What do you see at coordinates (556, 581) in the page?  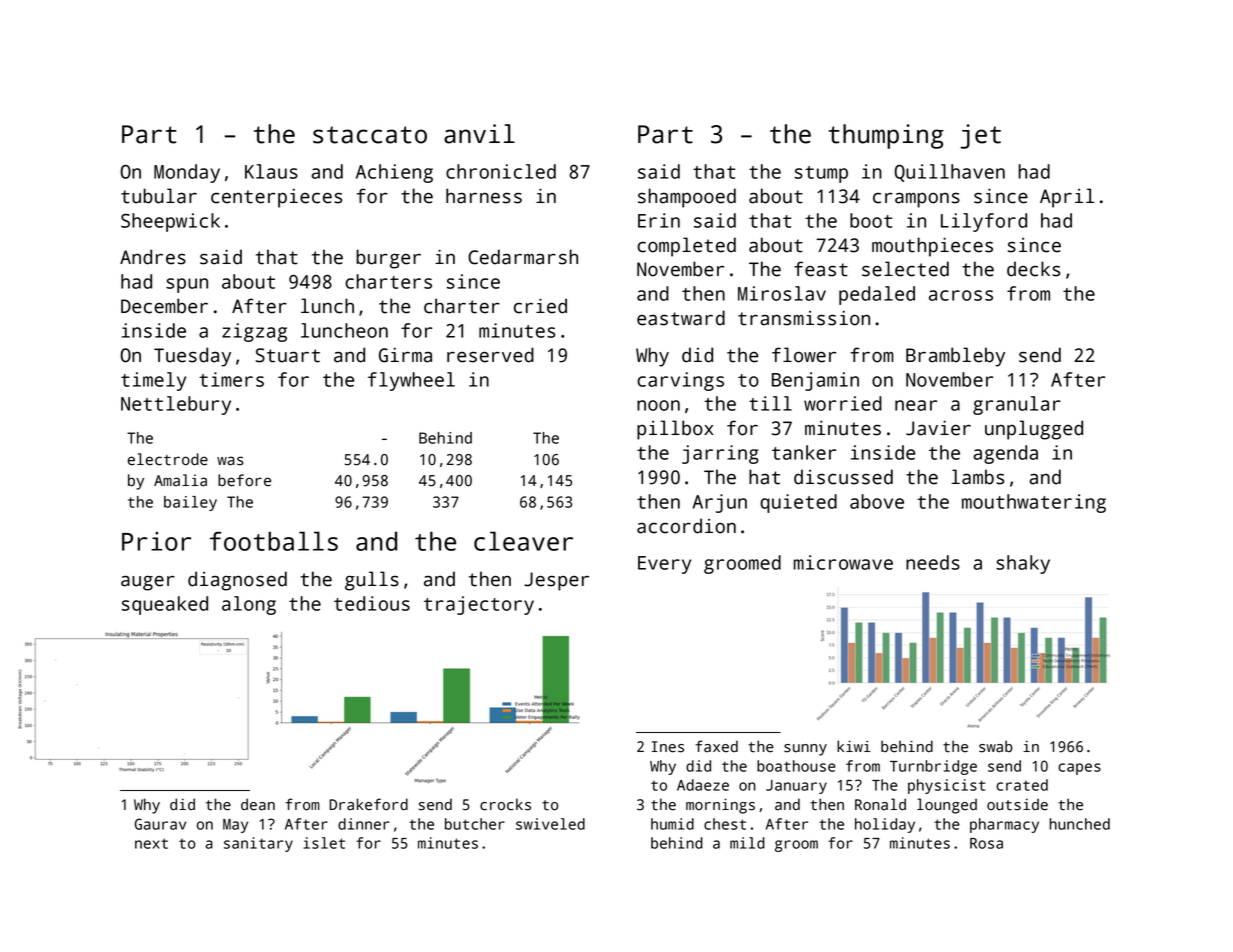 I see `Jesper` at bounding box center [556, 581].
